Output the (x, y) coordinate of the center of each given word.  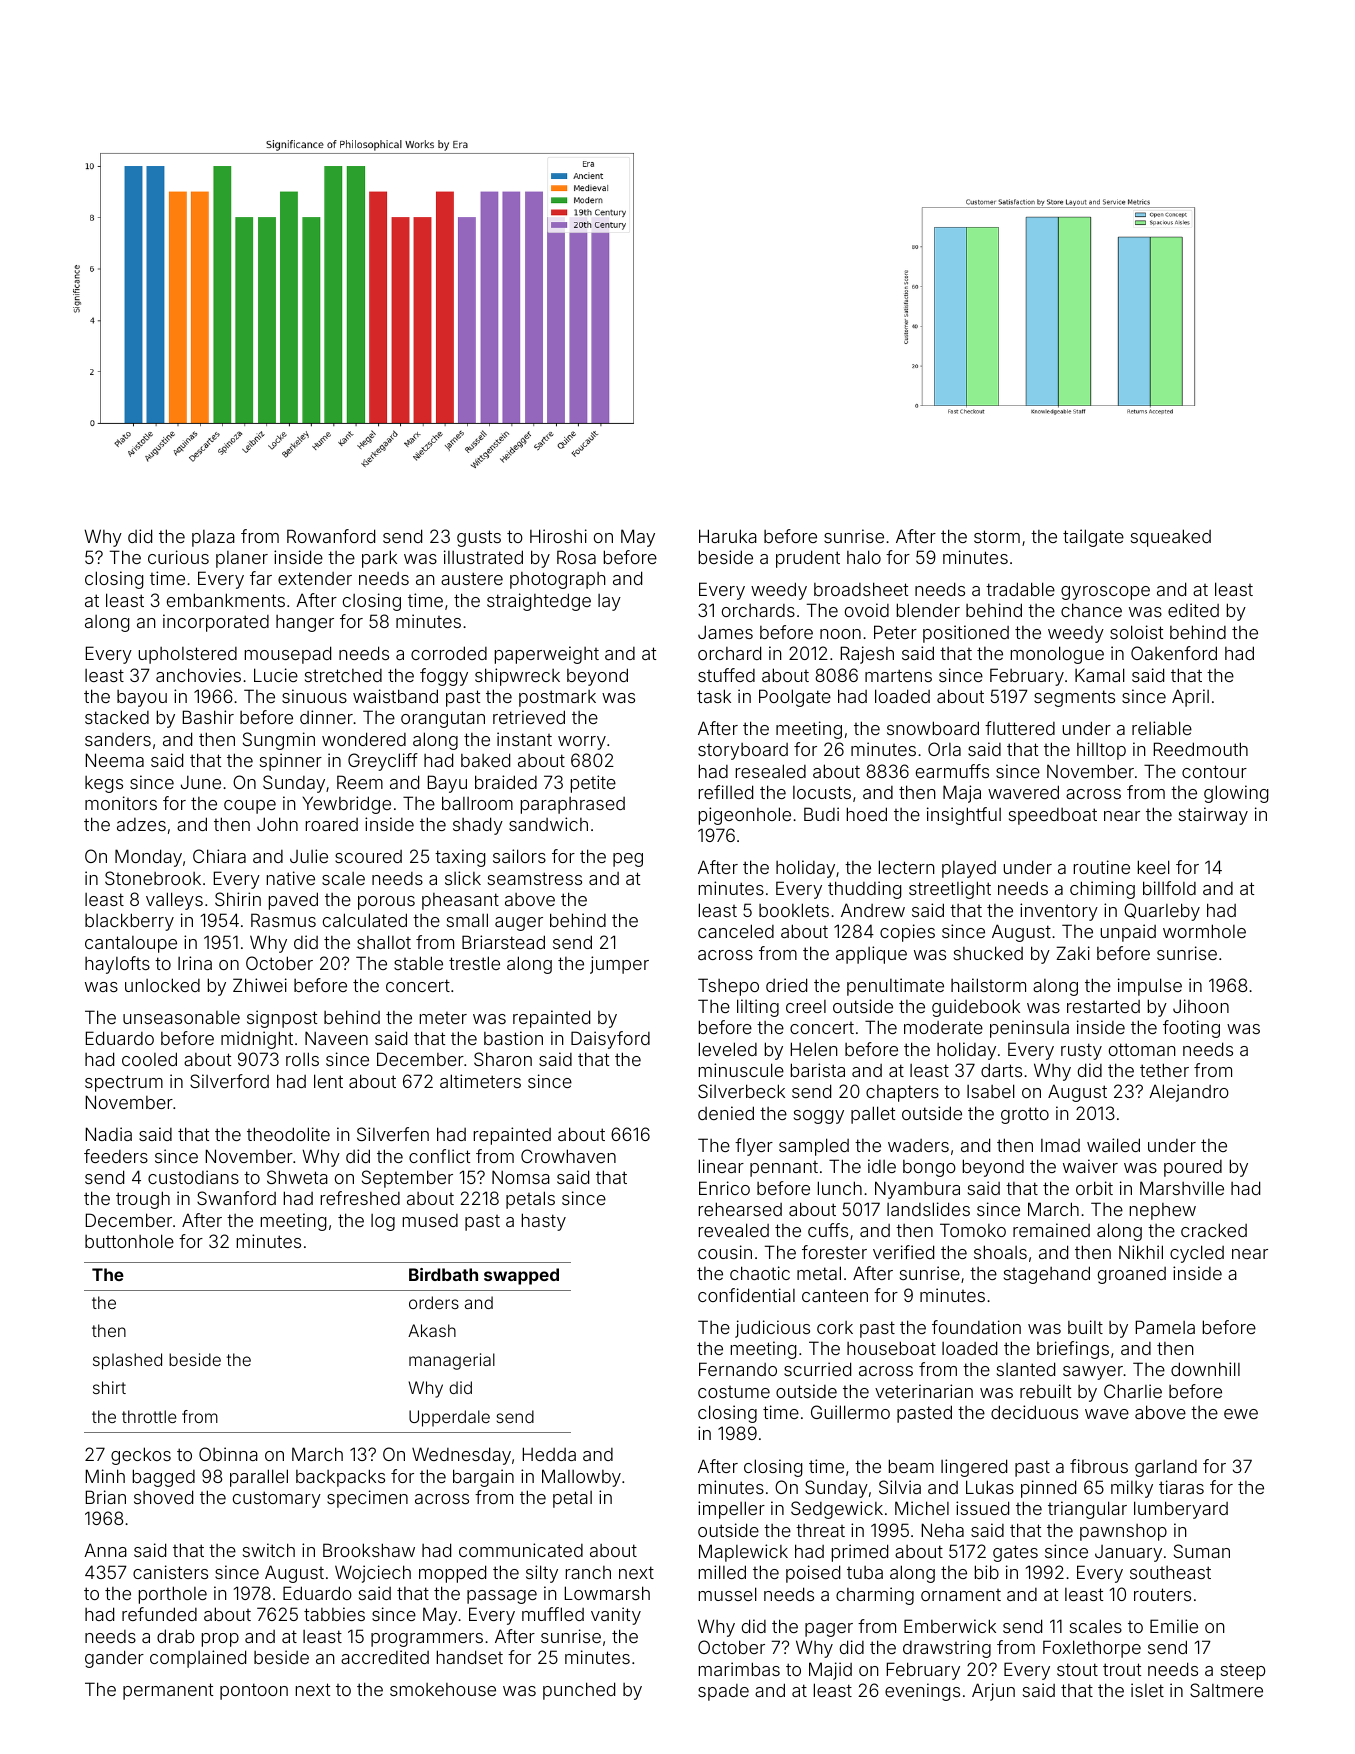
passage (502, 1597)
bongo (929, 1168)
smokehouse (443, 1689)
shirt (109, 1387)
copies (907, 933)
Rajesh (867, 655)
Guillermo (850, 1412)
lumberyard (1181, 1510)
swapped (521, 1276)
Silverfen (393, 1134)
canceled (736, 931)
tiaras (1181, 1487)
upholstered (188, 655)
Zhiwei (260, 985)
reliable (1162, 728)
